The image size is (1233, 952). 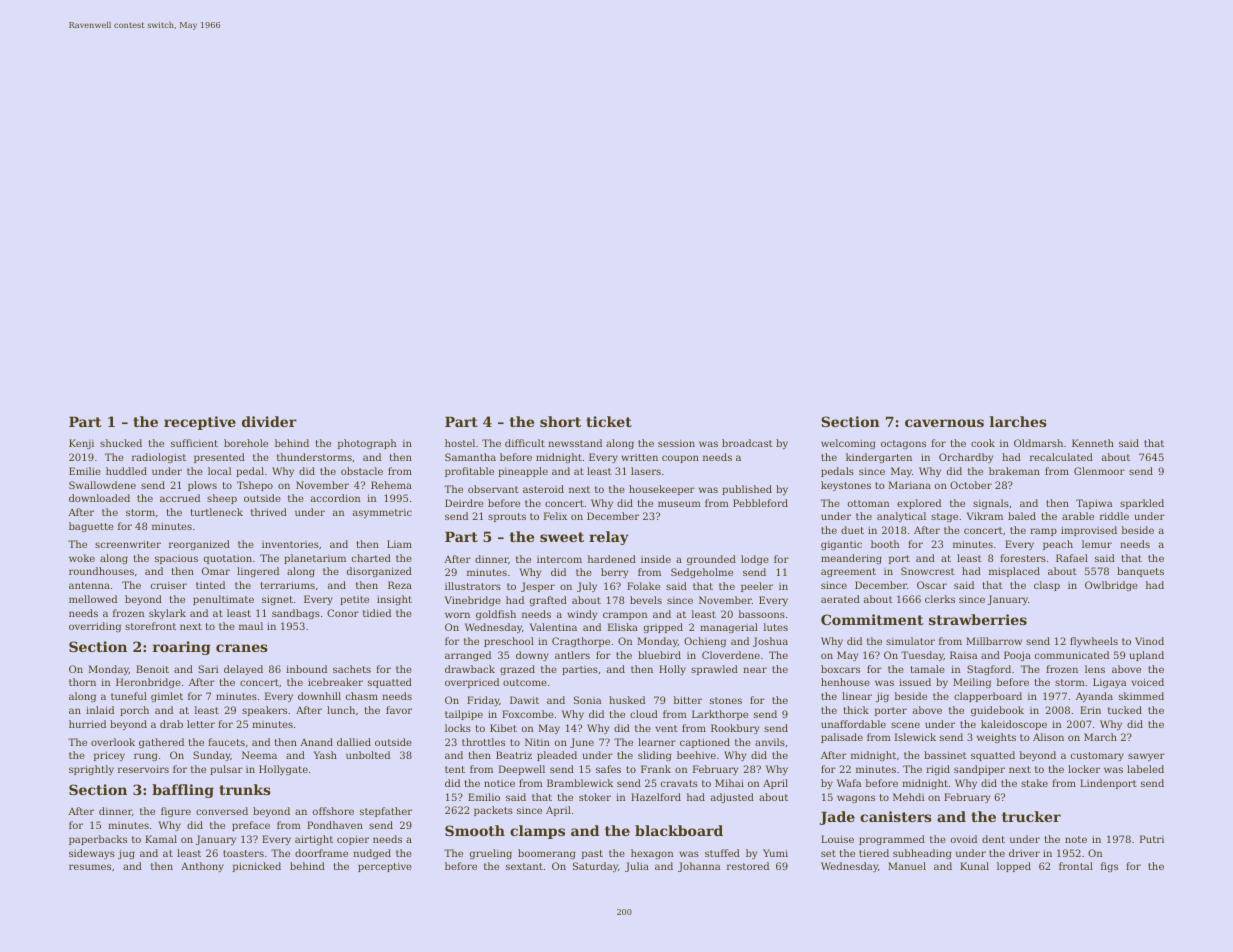 I want to click on Ayanda, so click(x=1094, y=697).
